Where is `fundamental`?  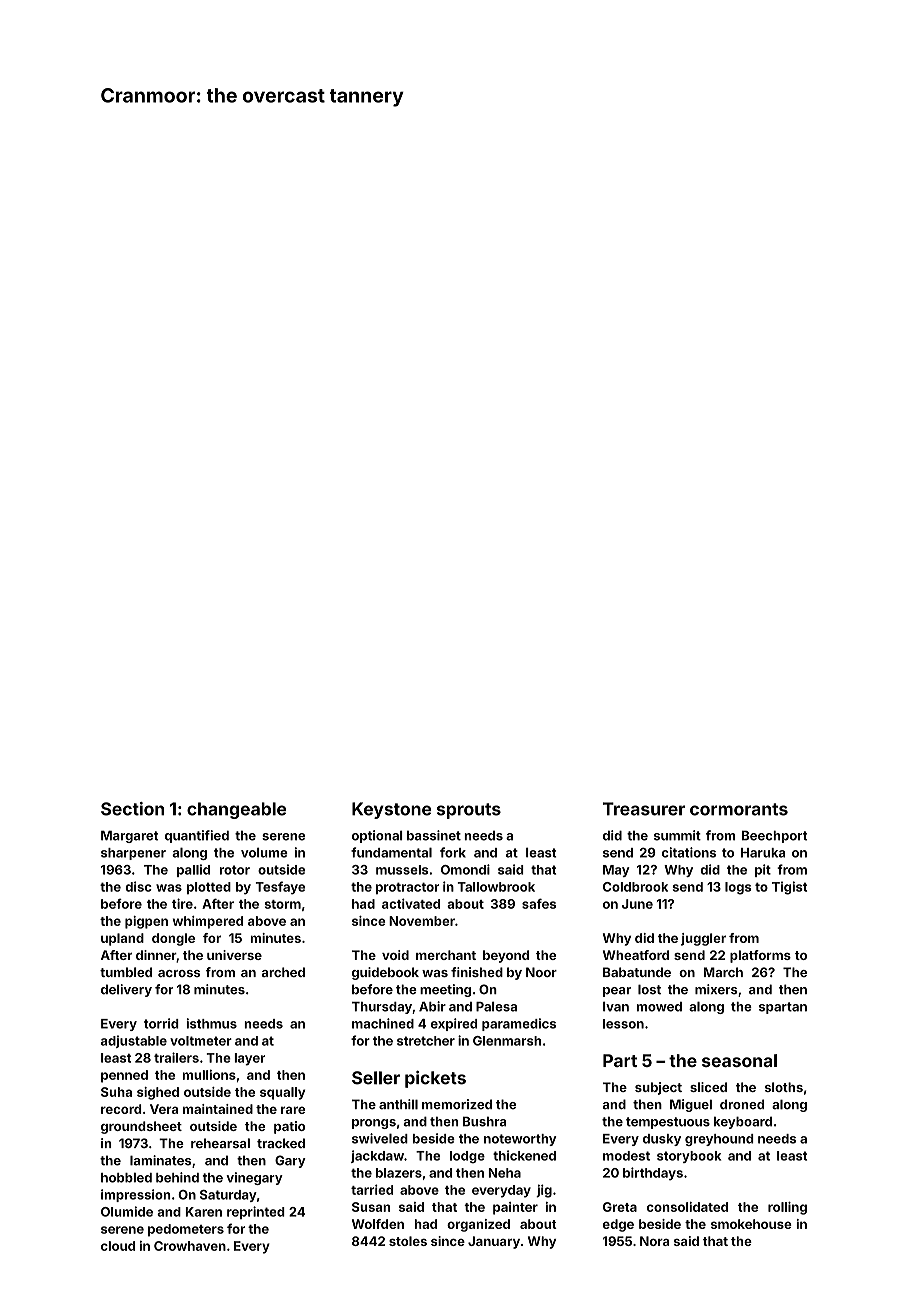 fundamental is located at coordinates (391, 852).
